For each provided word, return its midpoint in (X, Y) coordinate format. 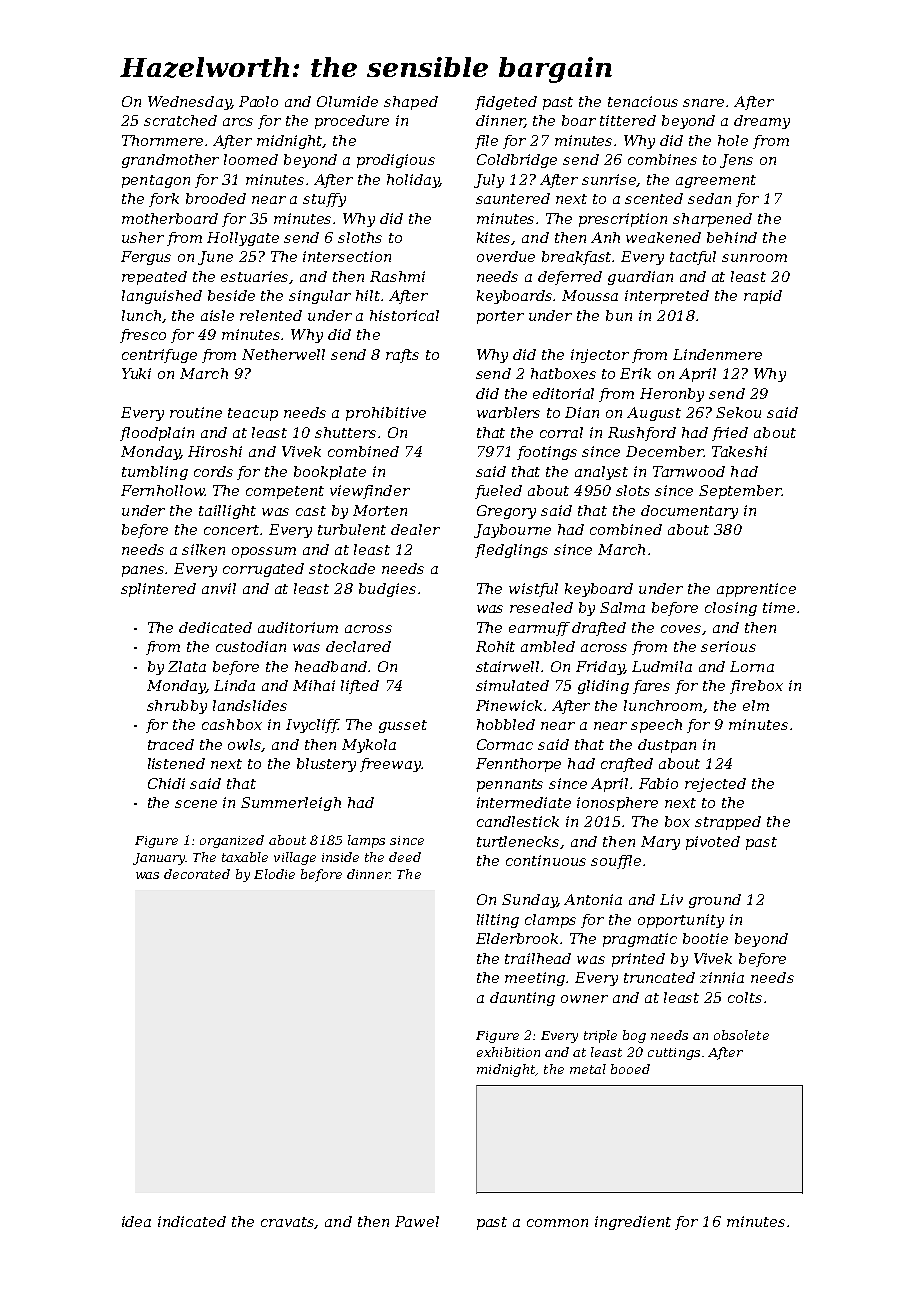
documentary (689, 512)
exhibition (508, 1052)
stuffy (324, 200)
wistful (533, 590)
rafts (402, 356)
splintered (158, 590)
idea (136, 1221)
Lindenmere (717, 354)
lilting (498, 921)
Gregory (506, 512)
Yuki (136, 373)
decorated (197, 874)
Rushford (642, 434)
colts (745, 997)
